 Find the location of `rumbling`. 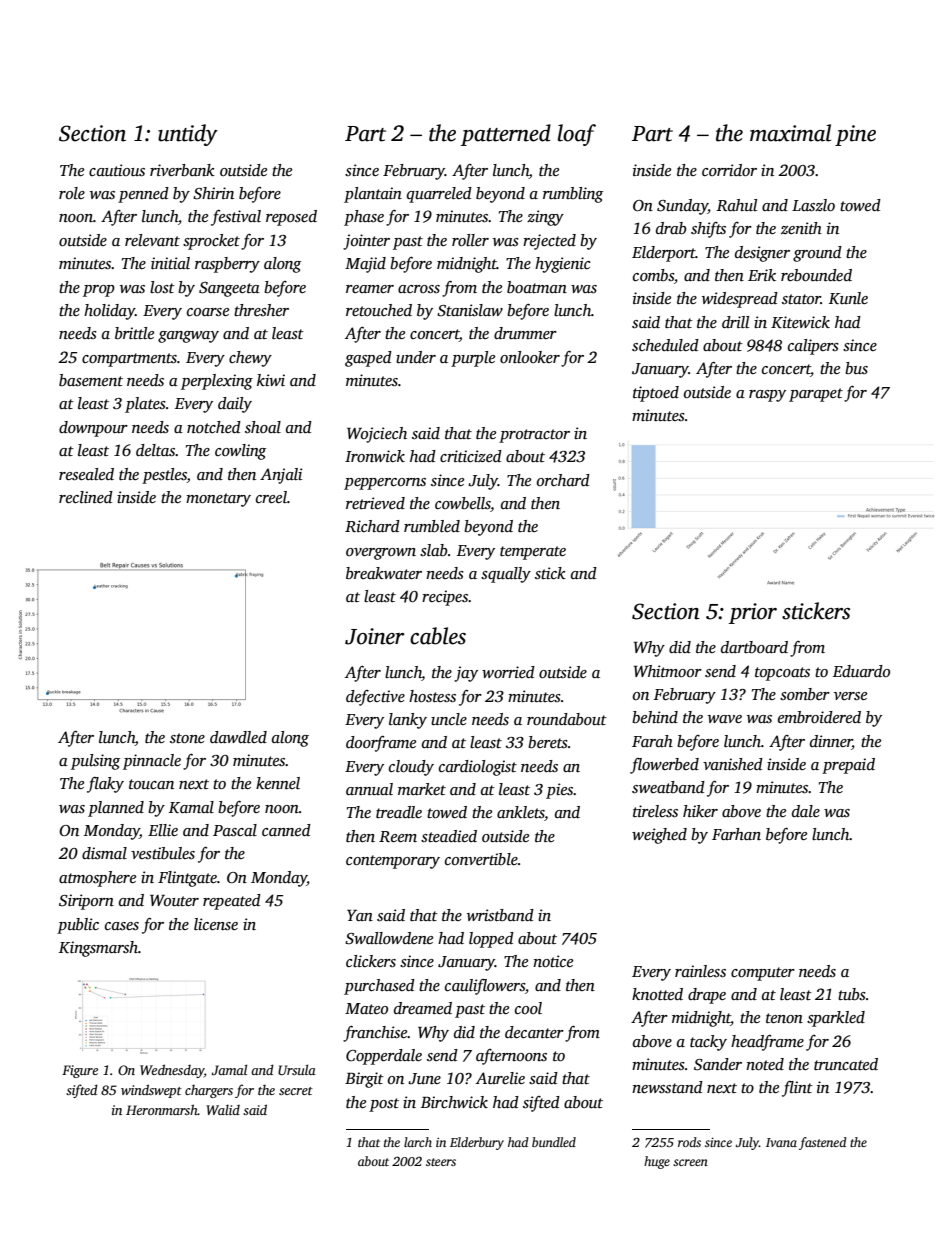

rumbling is located at coordinates (573, 195).
